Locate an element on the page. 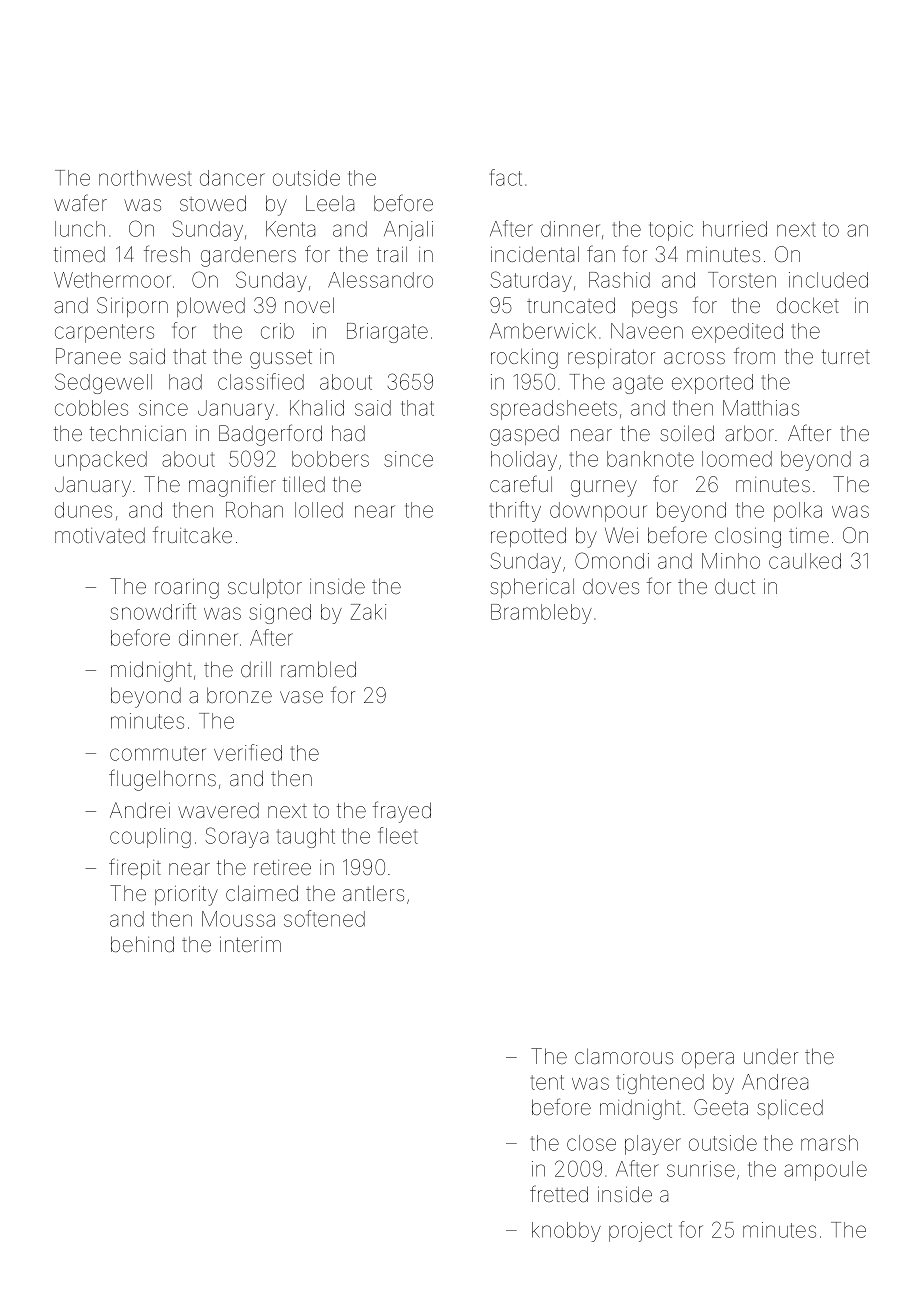  rocking is located at coordinates (524, 358).
